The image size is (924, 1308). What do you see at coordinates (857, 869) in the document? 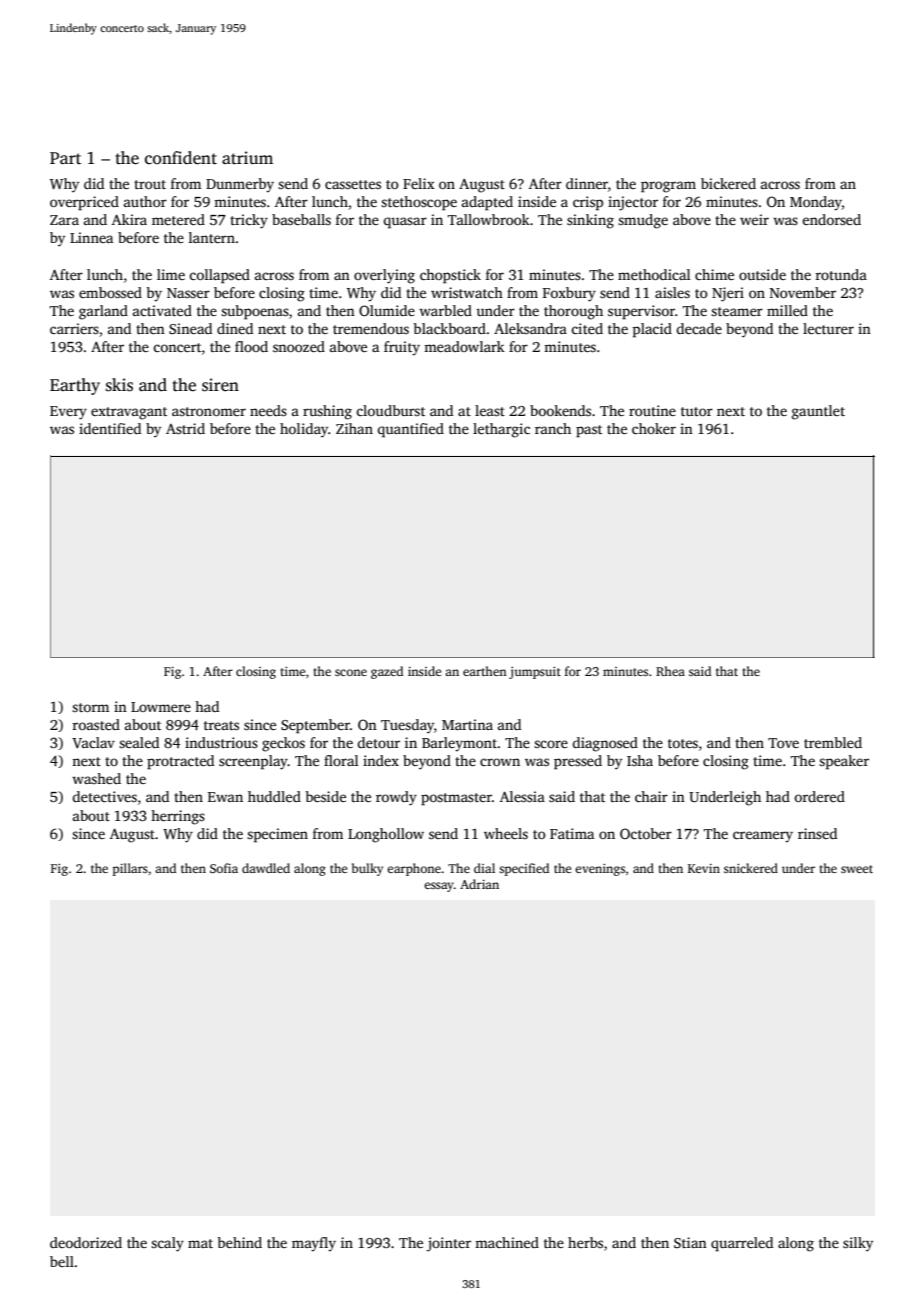
I see `sweet` at bounding box center [857, 869].
